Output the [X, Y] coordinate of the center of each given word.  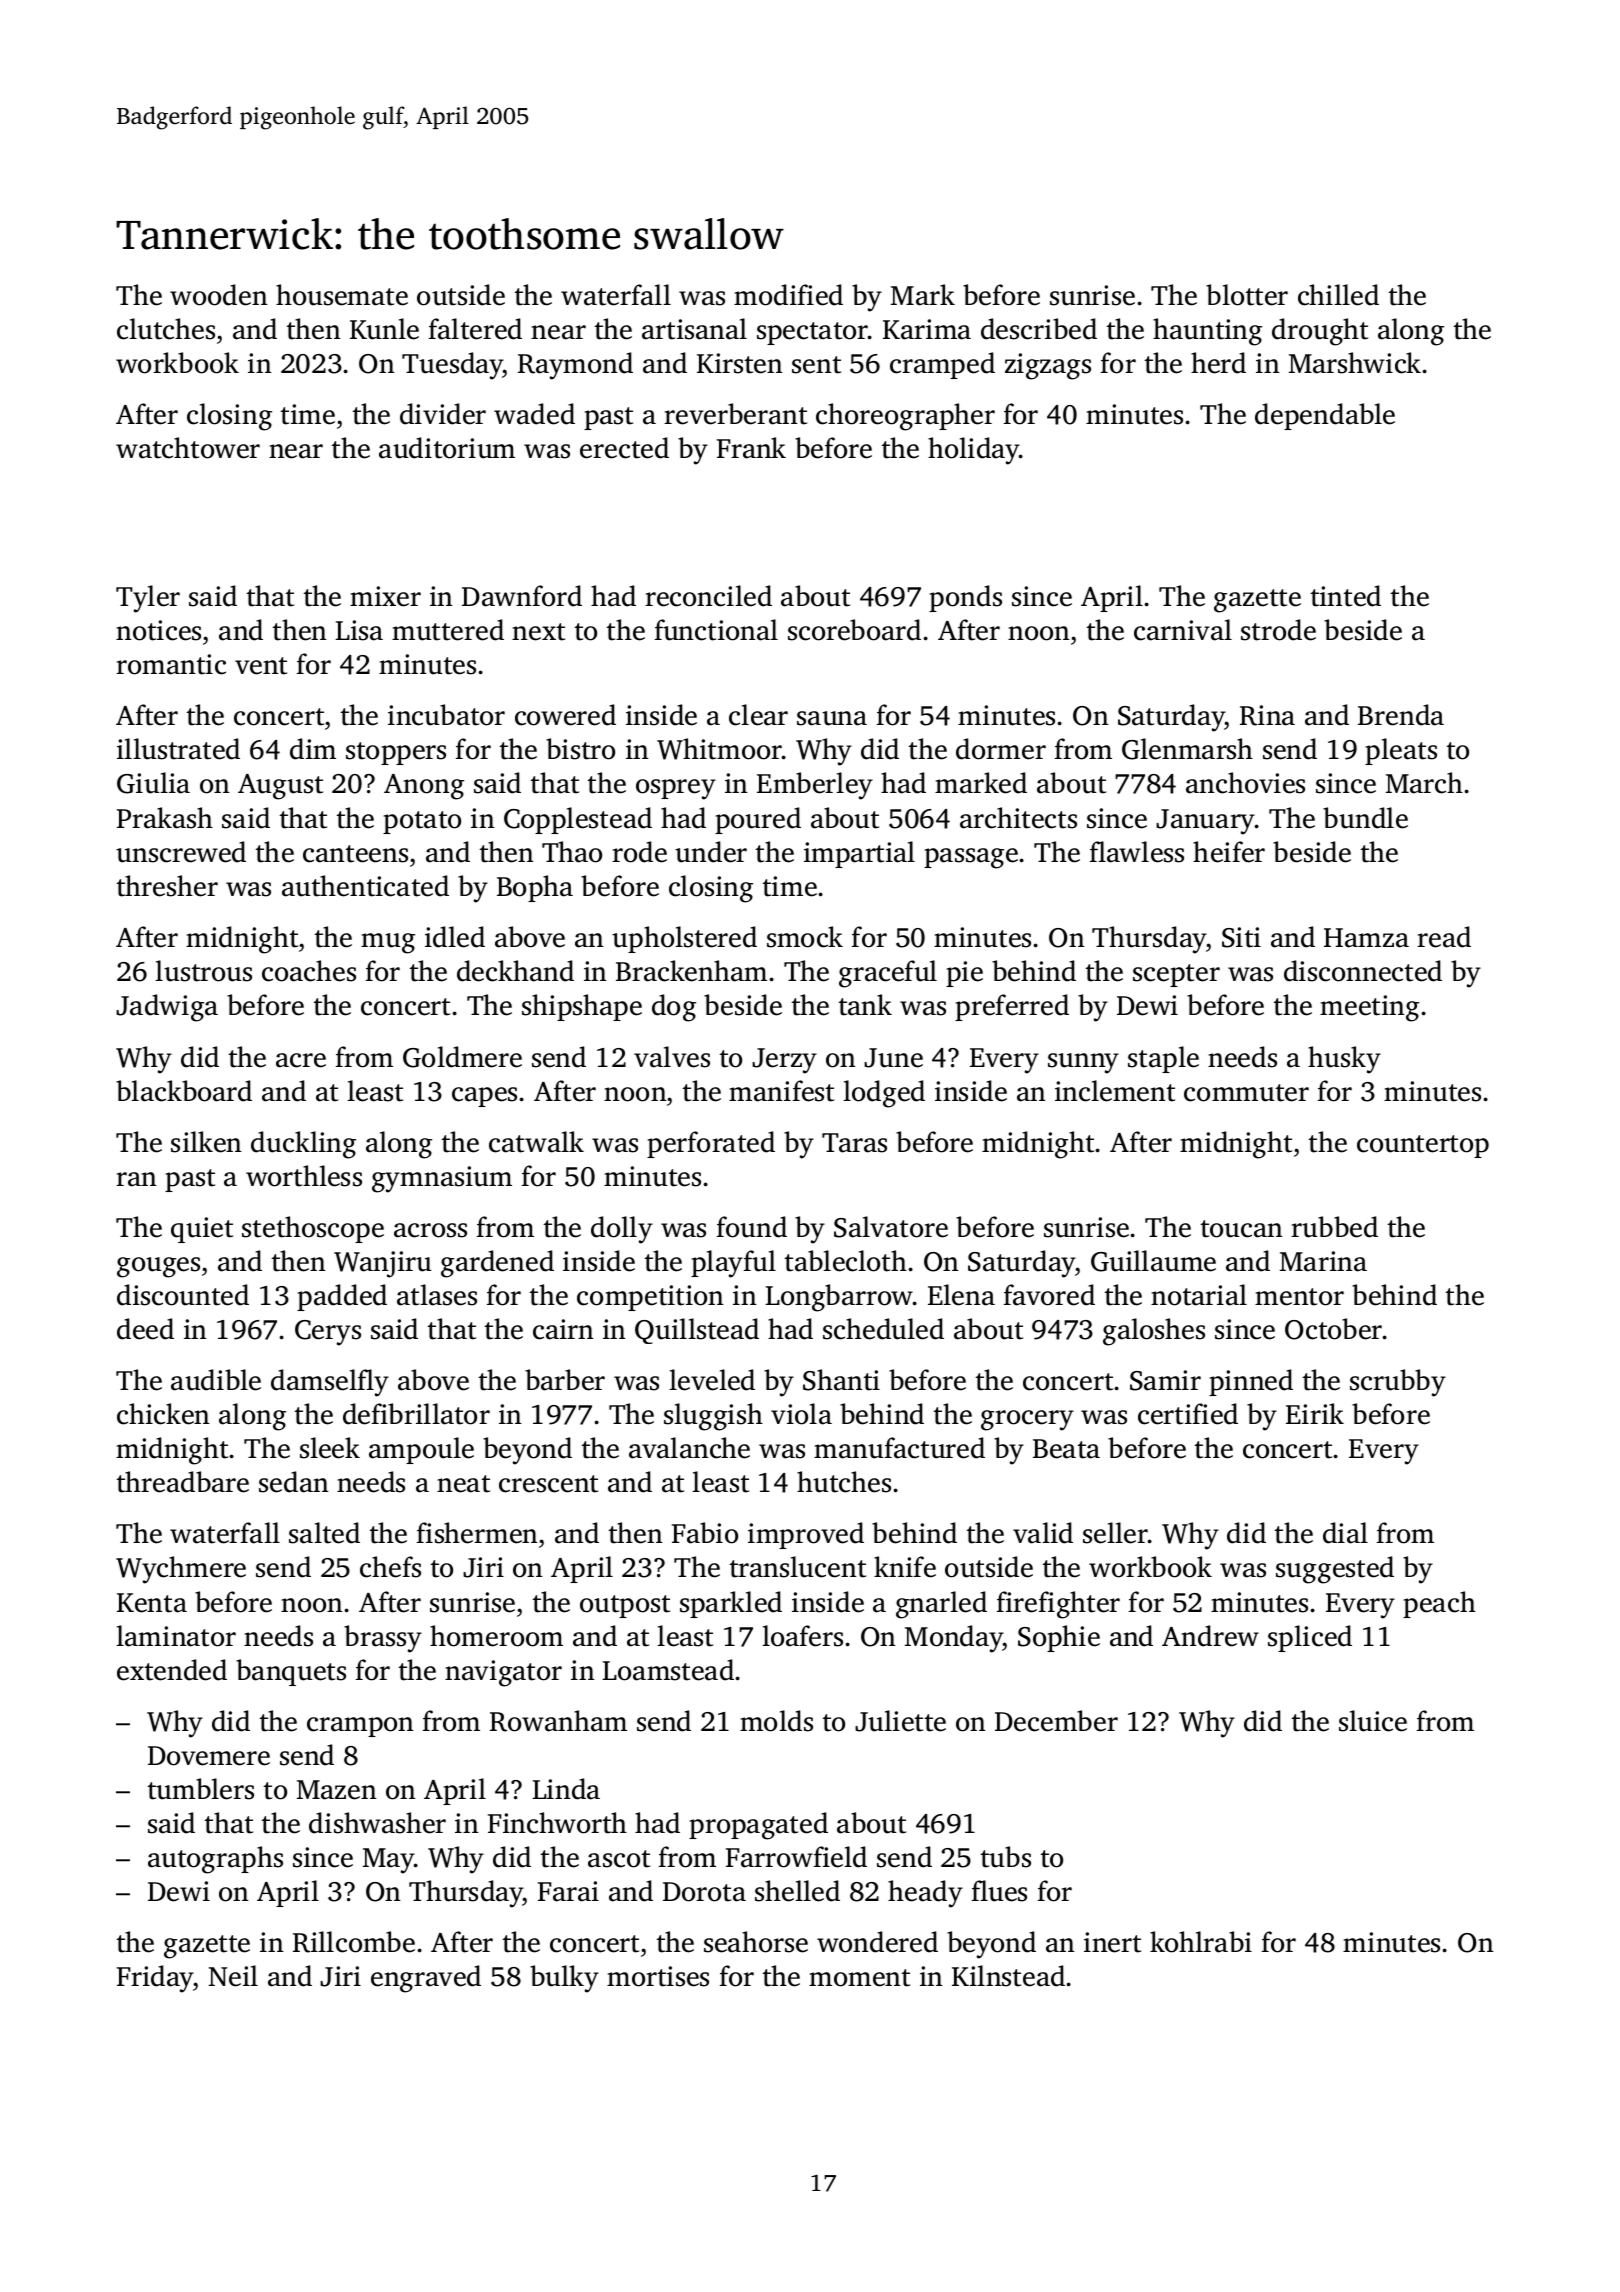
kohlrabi [1201, 1942]
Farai [568, 1891]
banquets [291, 1672]
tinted [1346, 596]
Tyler [148, 599]
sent [816, 365]
